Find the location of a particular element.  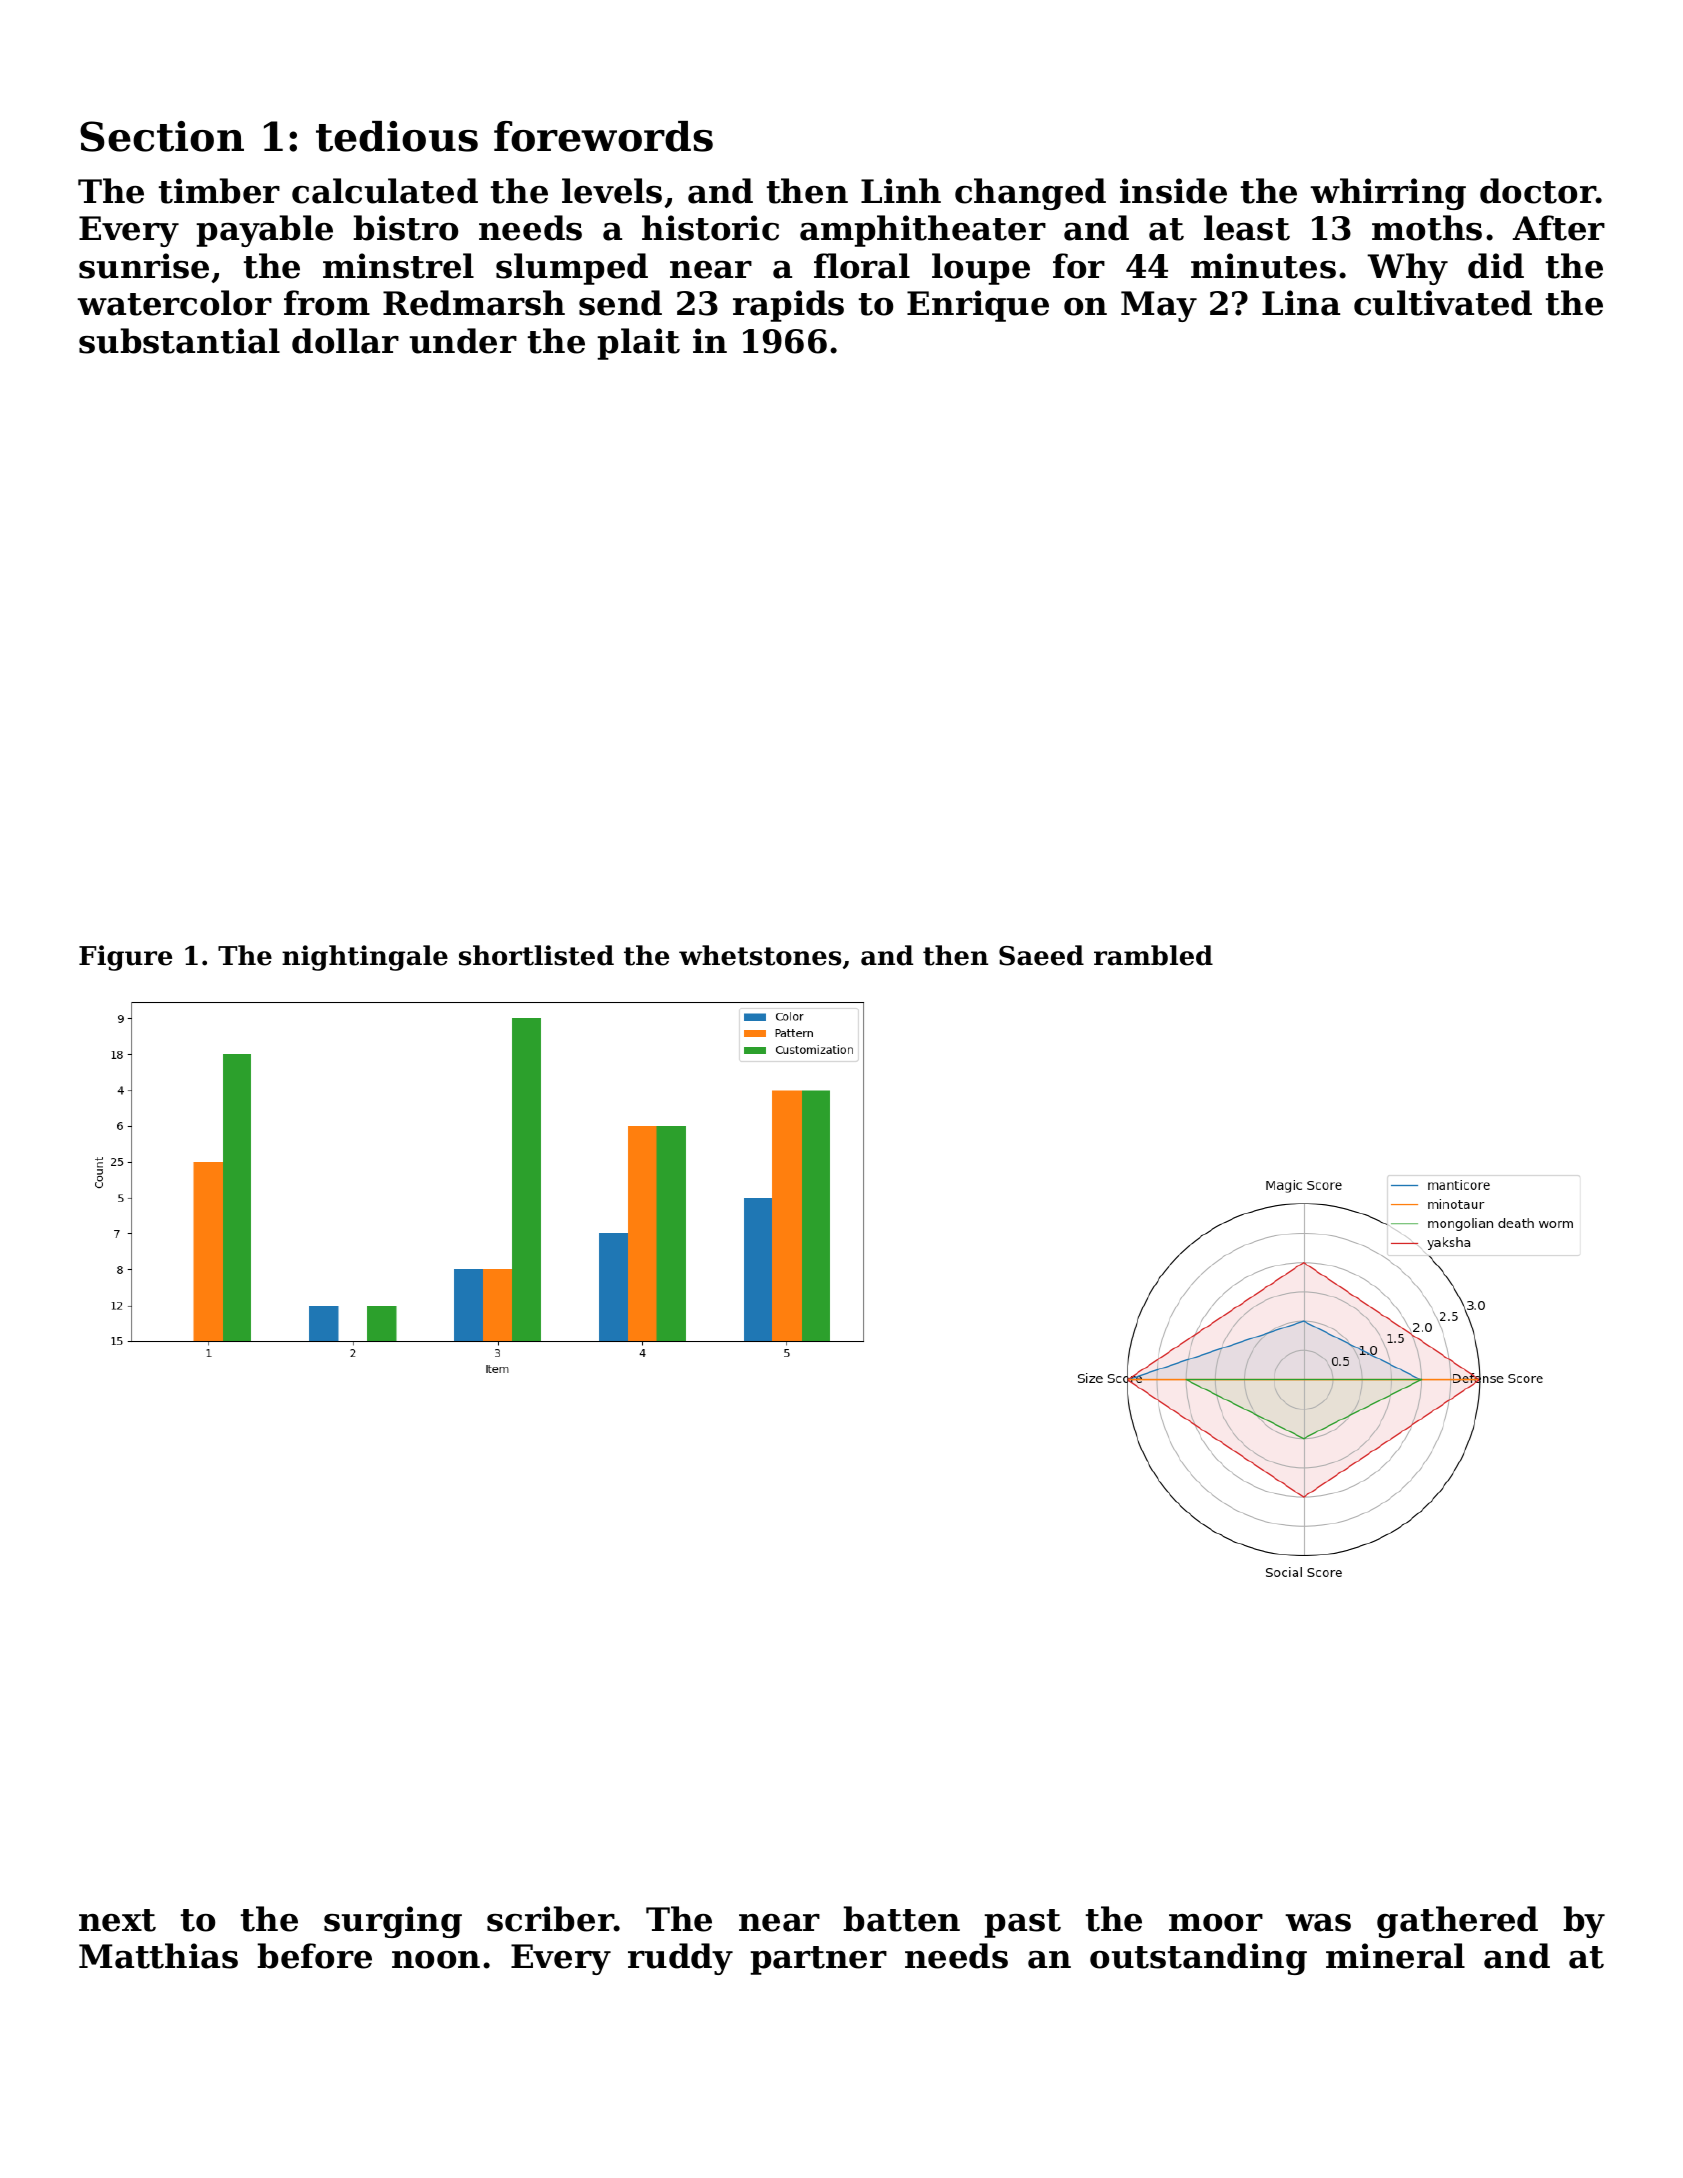

outstanding is located at coordinates (1198, 1959).
